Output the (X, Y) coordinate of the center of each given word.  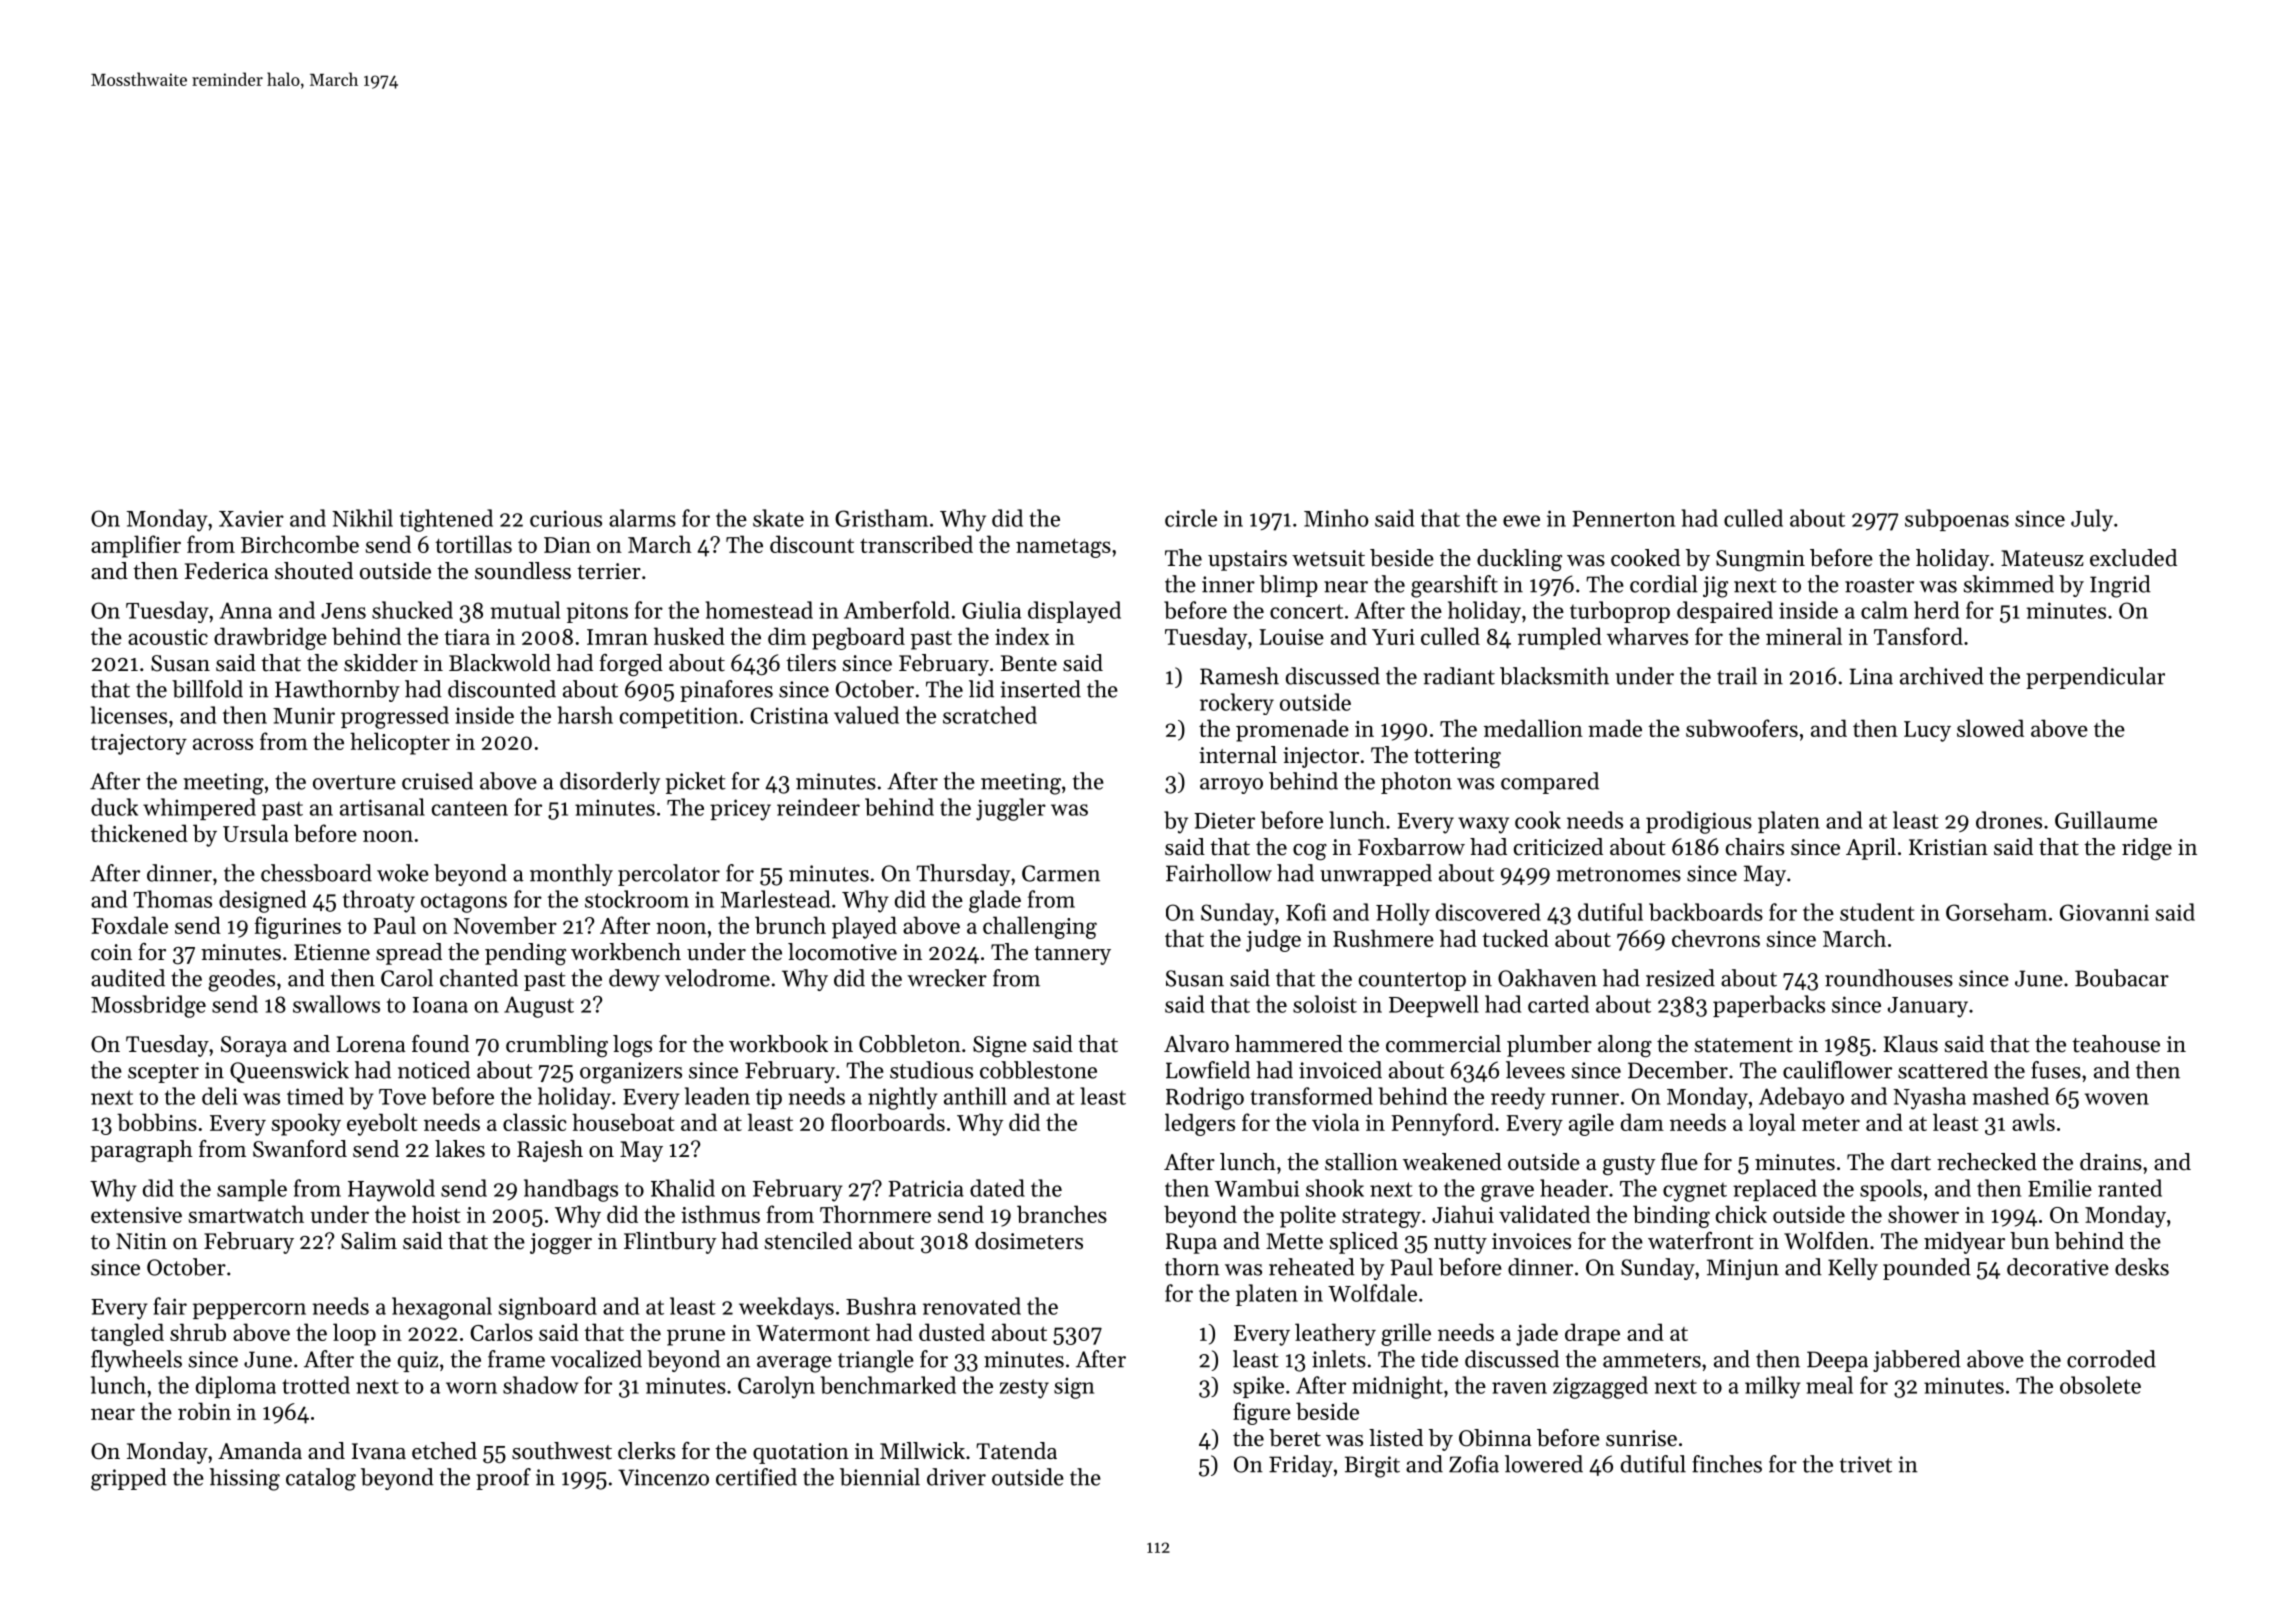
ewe (1521, 521)
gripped (129, 1479)
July (2092, 520)
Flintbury (670, 1243)
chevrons (1716, 938)
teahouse (2116, 1044)
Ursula (255, 833)
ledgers (1200, 1124)
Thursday (963, 875)
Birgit (1372, 1467)
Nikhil (362, 518)
